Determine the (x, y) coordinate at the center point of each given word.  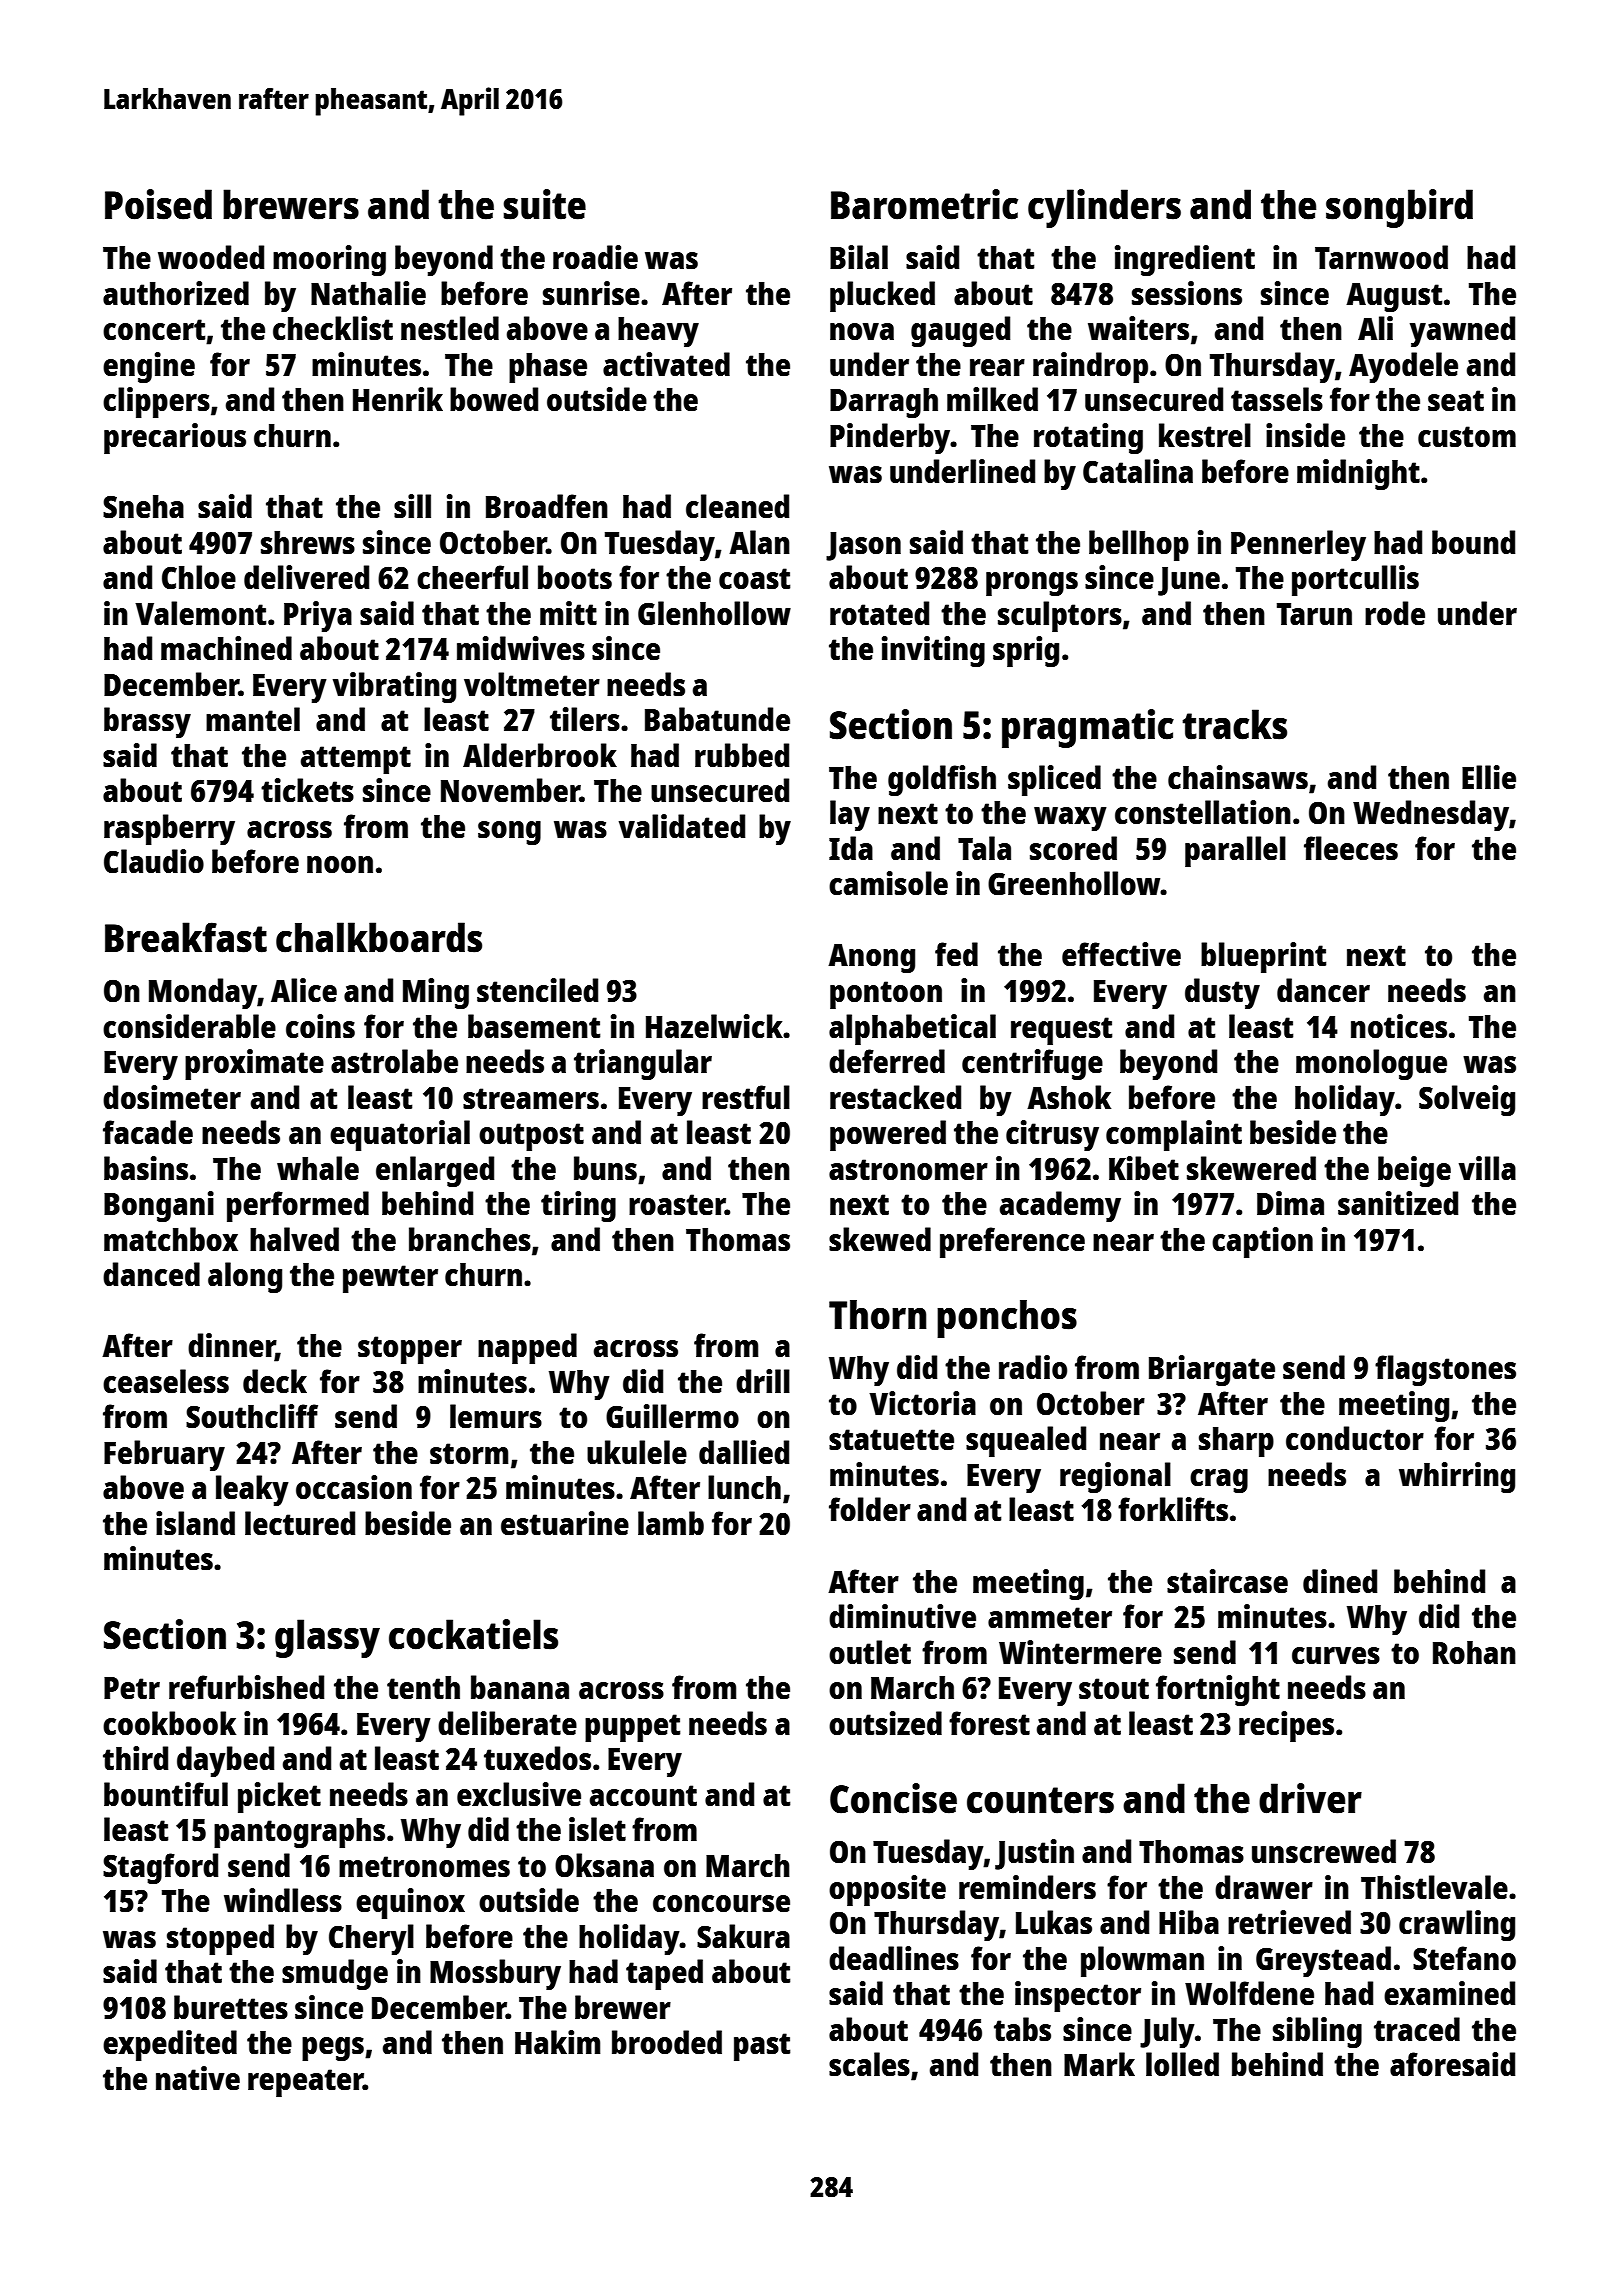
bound (1473, 542)
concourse (721, 1904)
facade (148, 1132)
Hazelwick (714, 1026)
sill (412, 506)
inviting (933, 651)
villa (1487, 1168)
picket (279, 1797)
